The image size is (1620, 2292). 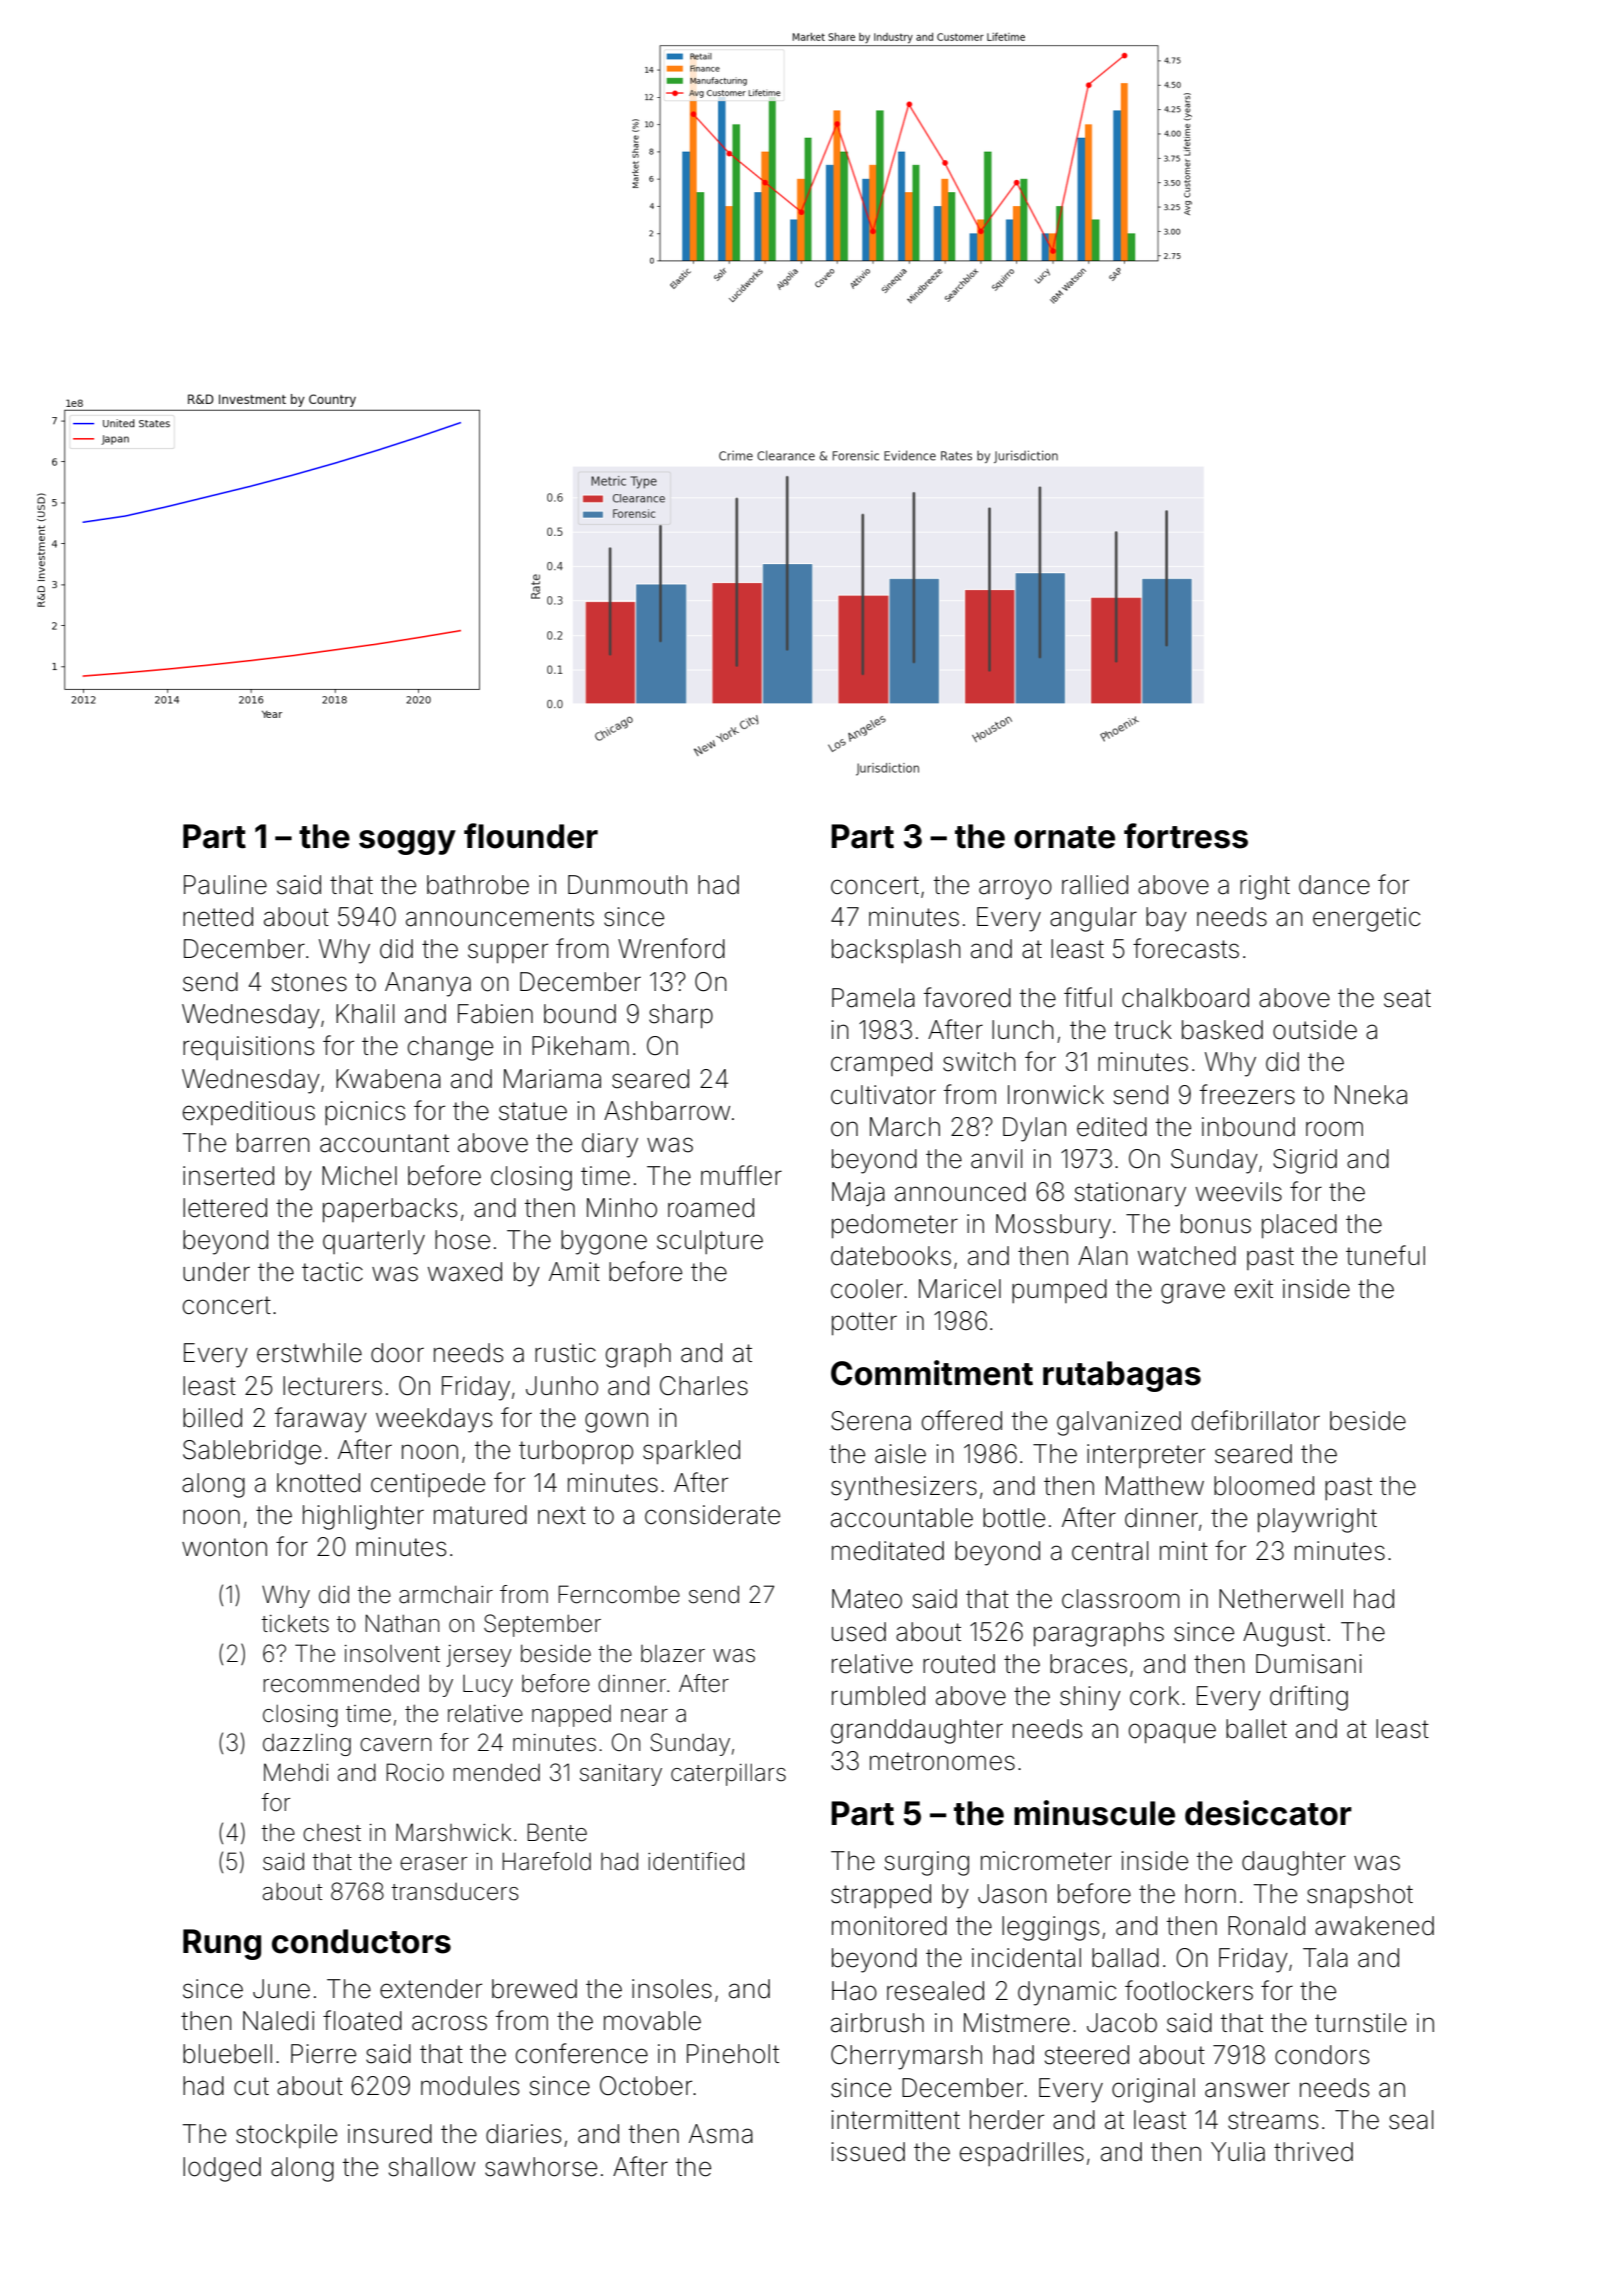 I want to click on incidental, so click(x=1026, y=1958).
